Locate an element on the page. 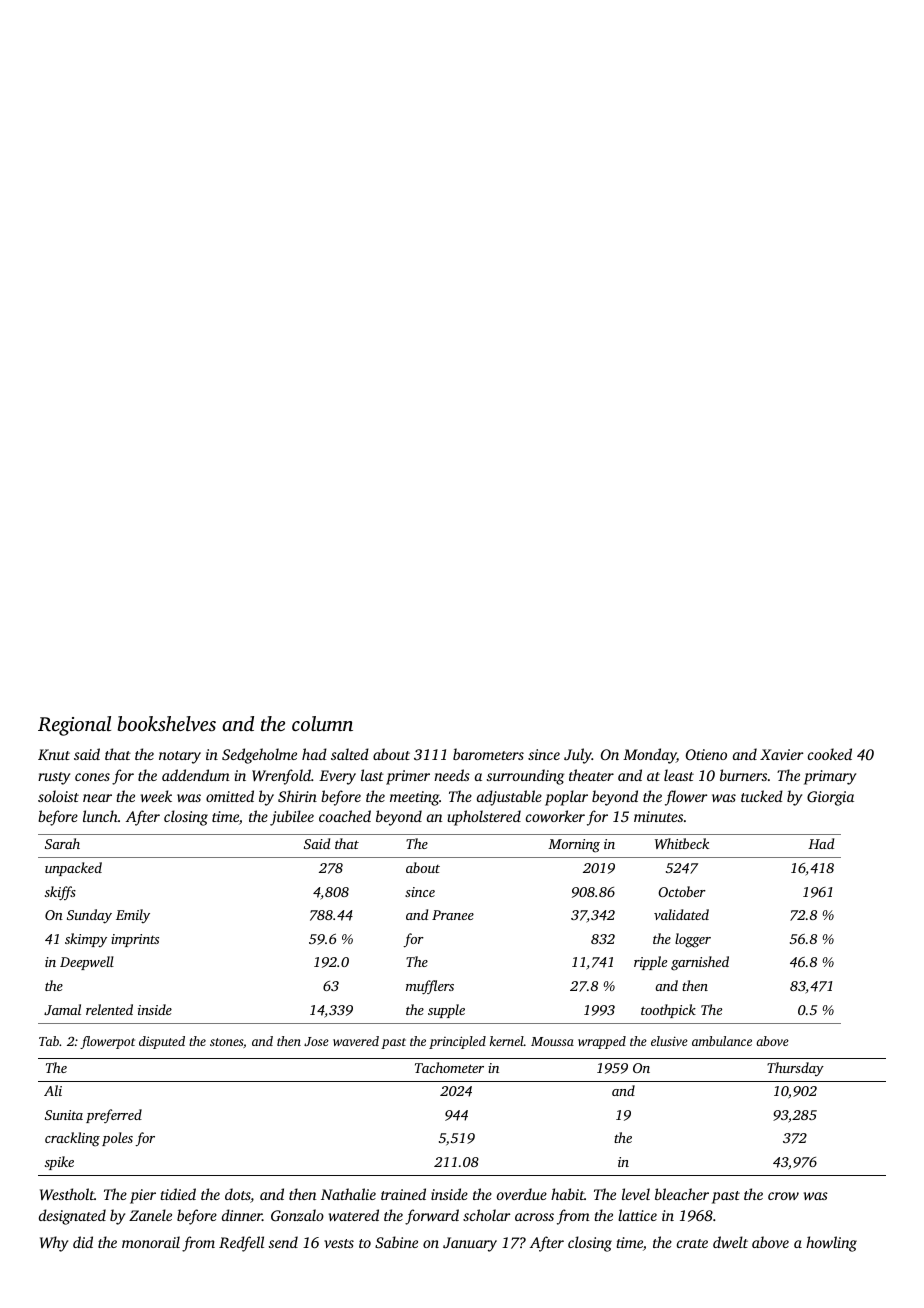 Image resolution: width=924 pixels, height=1308 pixels. stones is located at coordinates (226, 1042).
